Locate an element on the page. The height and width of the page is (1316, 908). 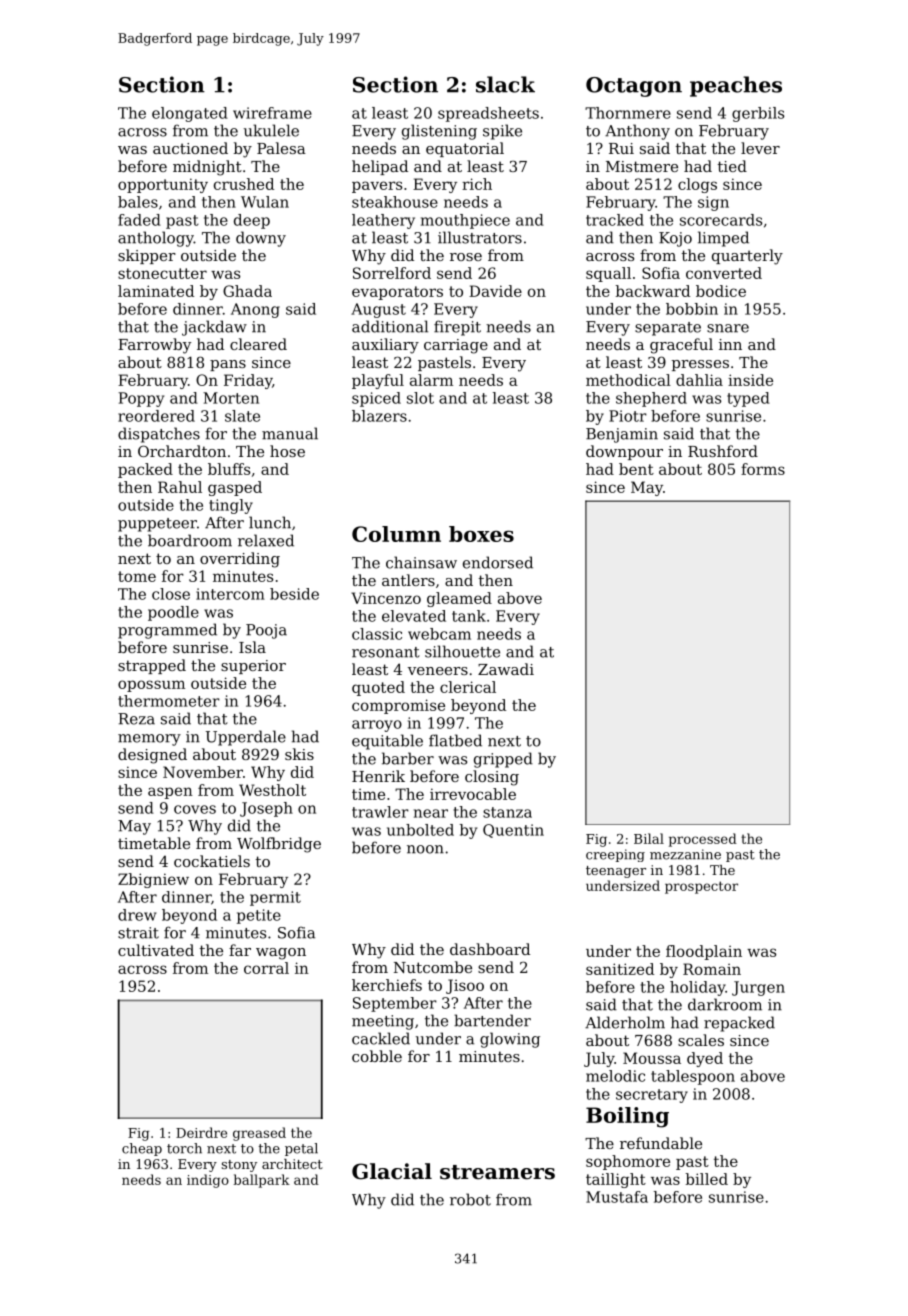
greased is located at coordinates (259, 1134).
